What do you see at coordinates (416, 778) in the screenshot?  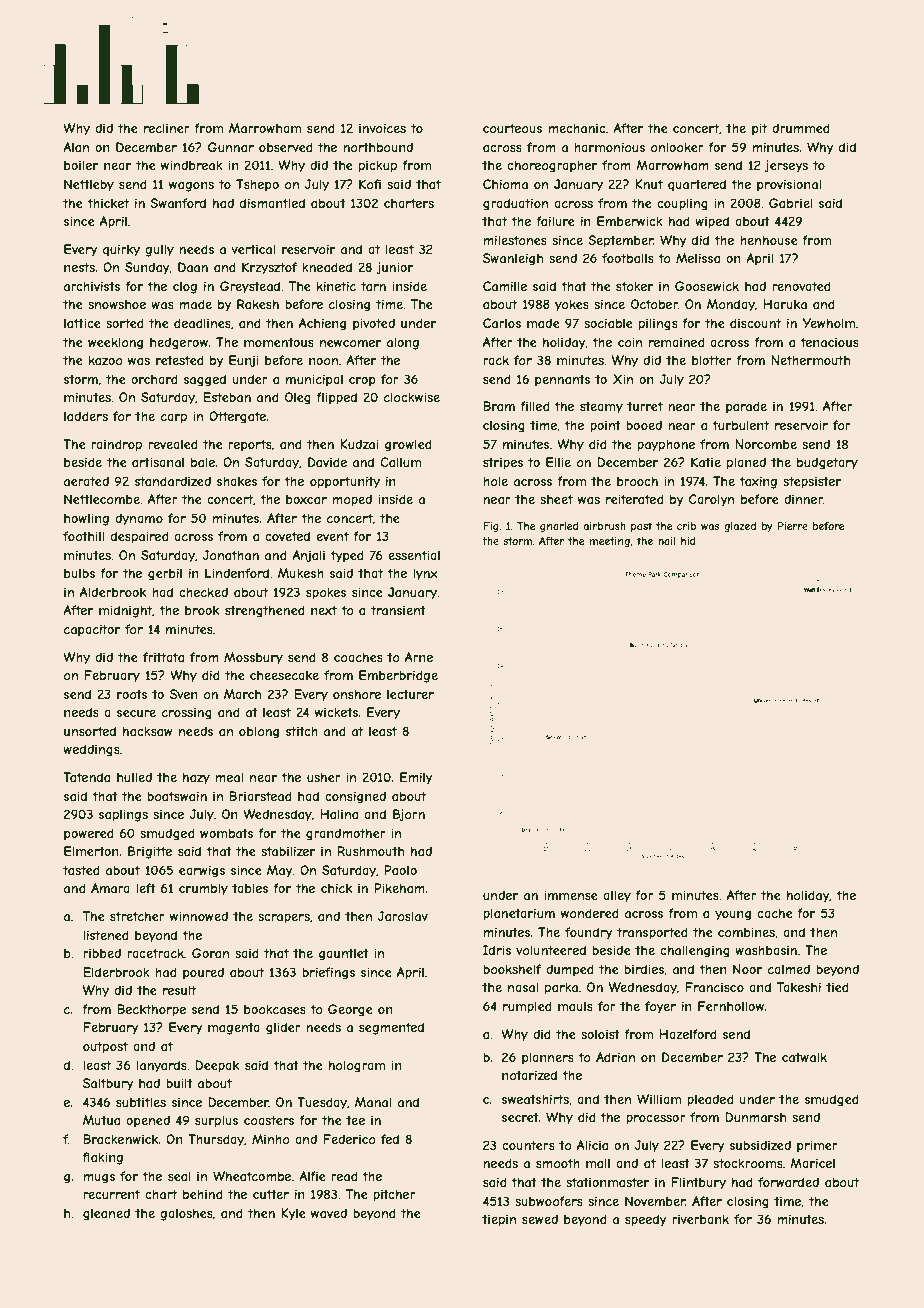 I see `Emily` at bounding box center [416, 778].
